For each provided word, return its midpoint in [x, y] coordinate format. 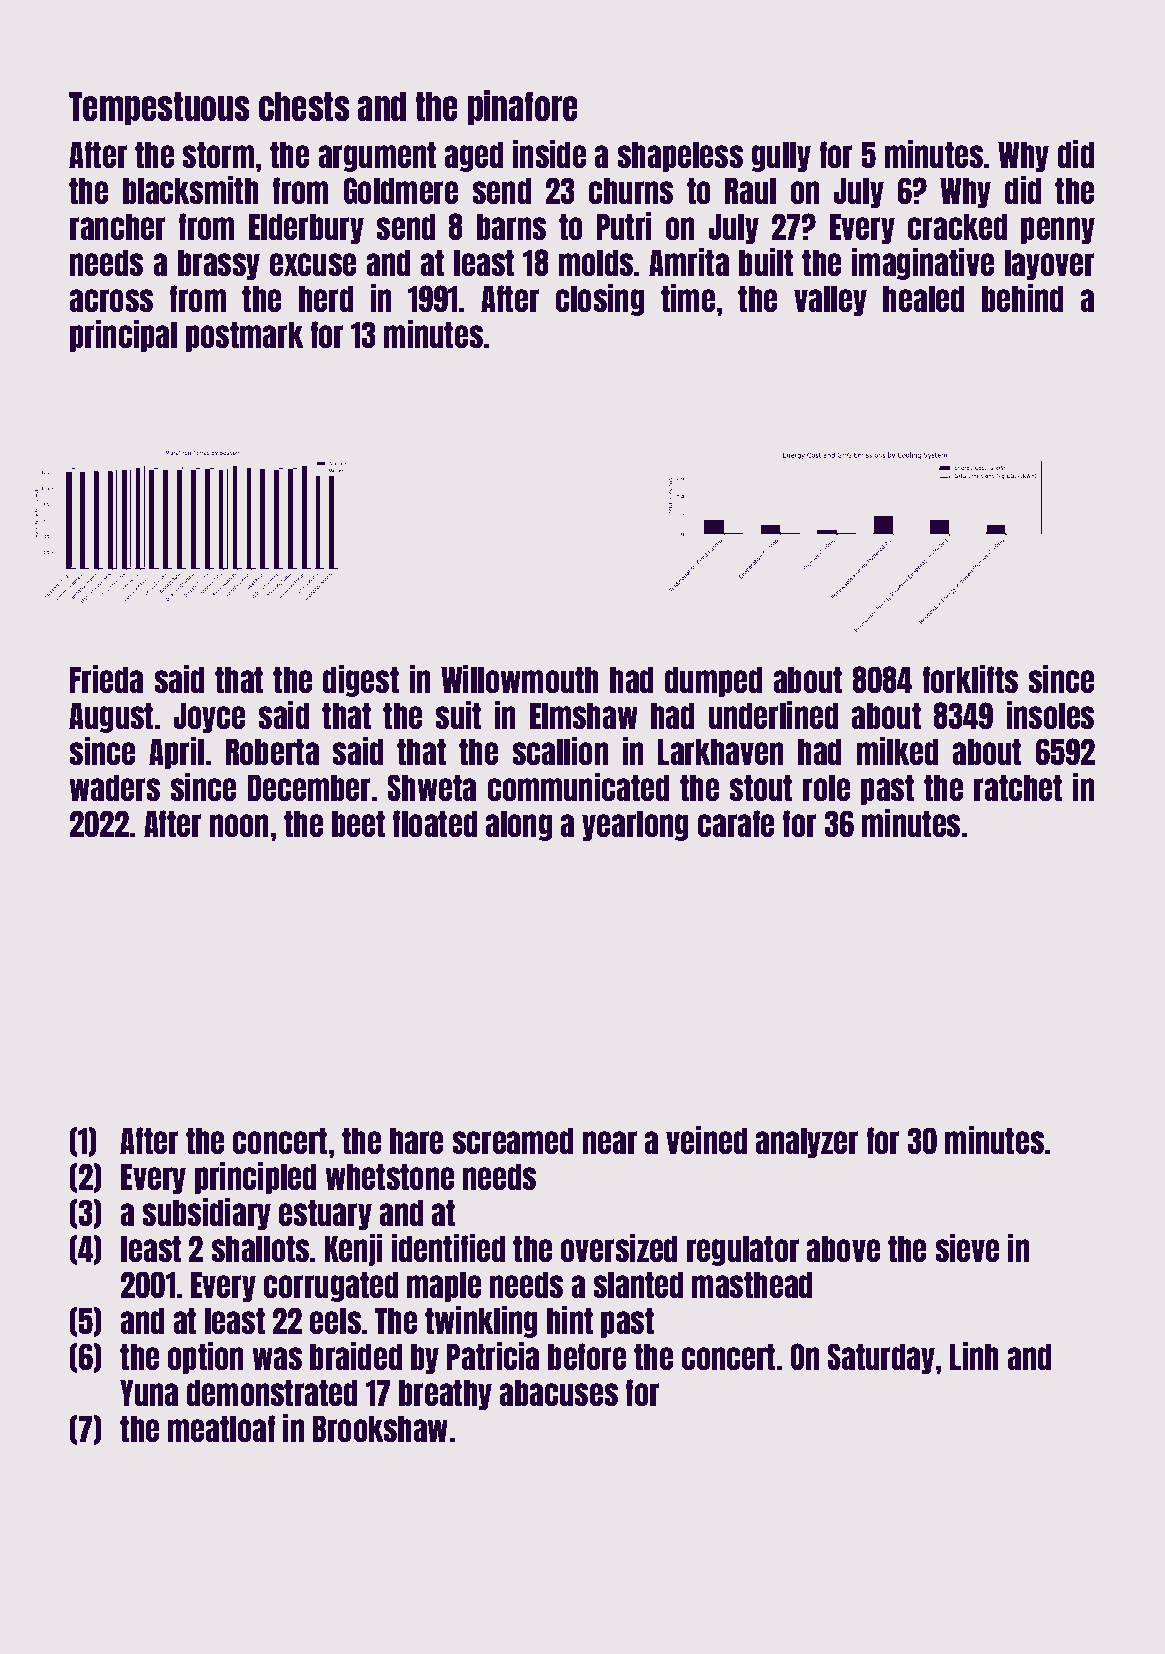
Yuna [149, 1392]
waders [115, 787]
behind [1022, 298]
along [519, 825]
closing [600, 300]
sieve [967, 1248]
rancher [118, 226]
